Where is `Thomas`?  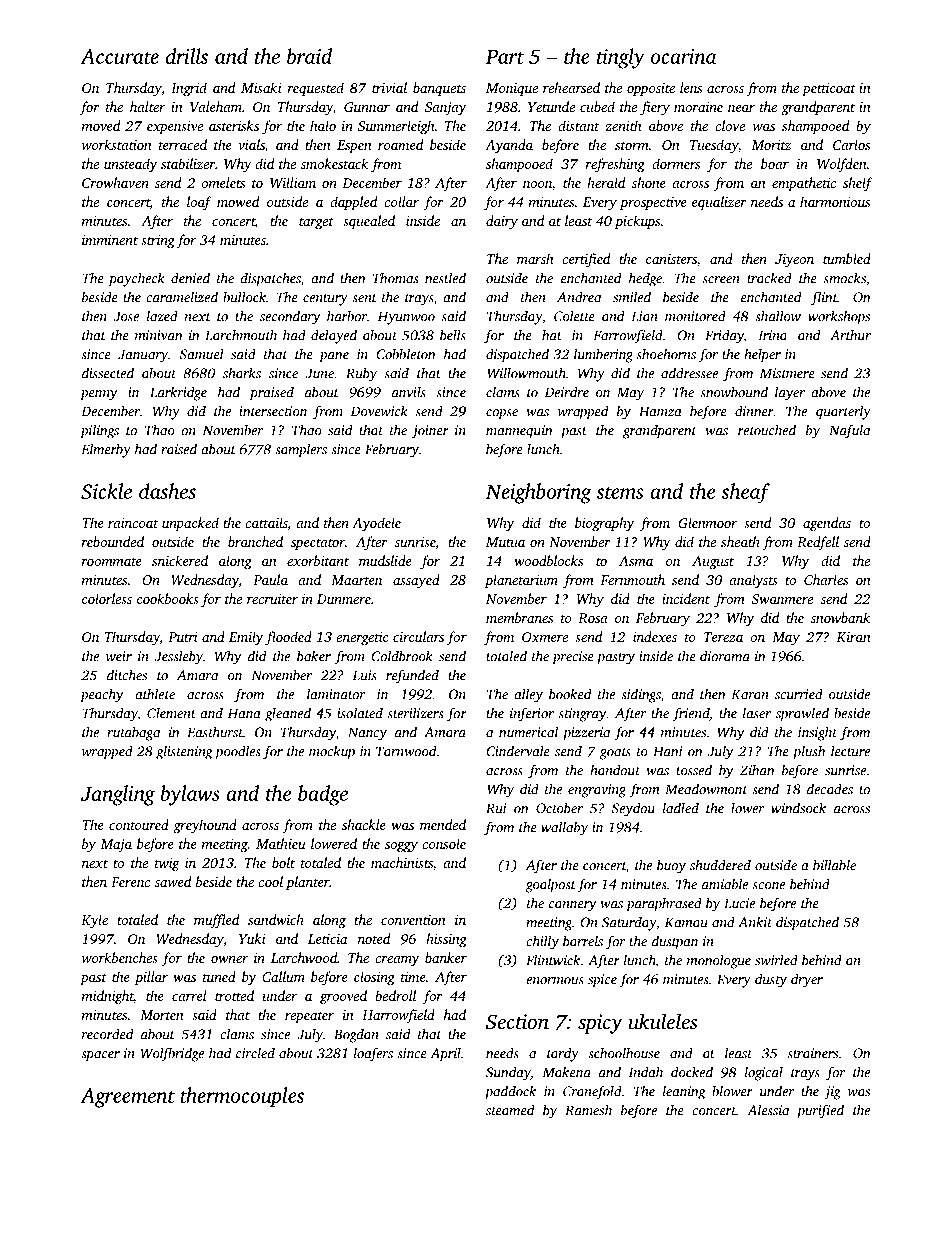 Thomas is located at coordinates (396, 278).
